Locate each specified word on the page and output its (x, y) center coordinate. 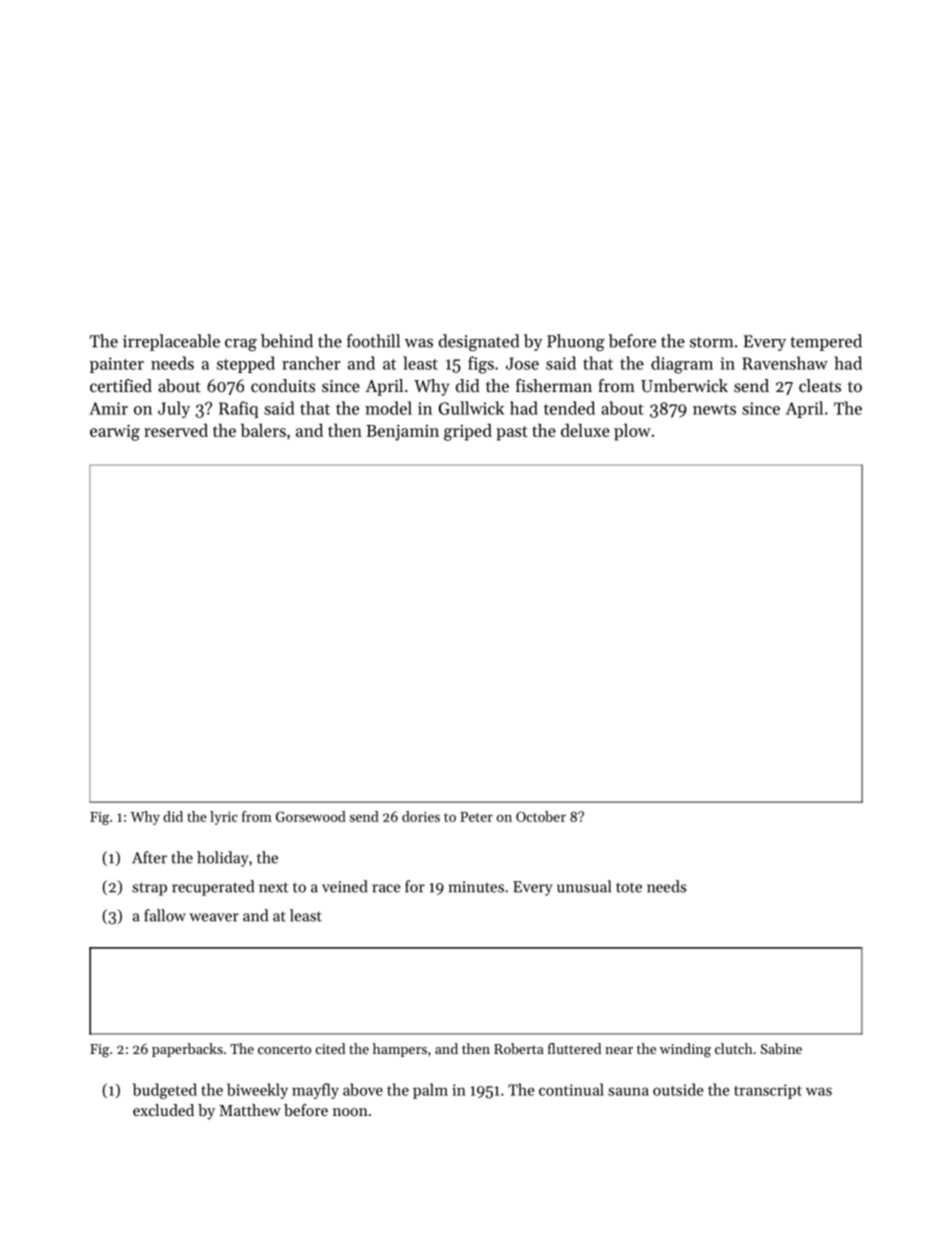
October (541, 816)
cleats (820, 385)
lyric (224, 818)
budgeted (165, 1091)
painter (117, 365)
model (388, 408)
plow (632, 432)
